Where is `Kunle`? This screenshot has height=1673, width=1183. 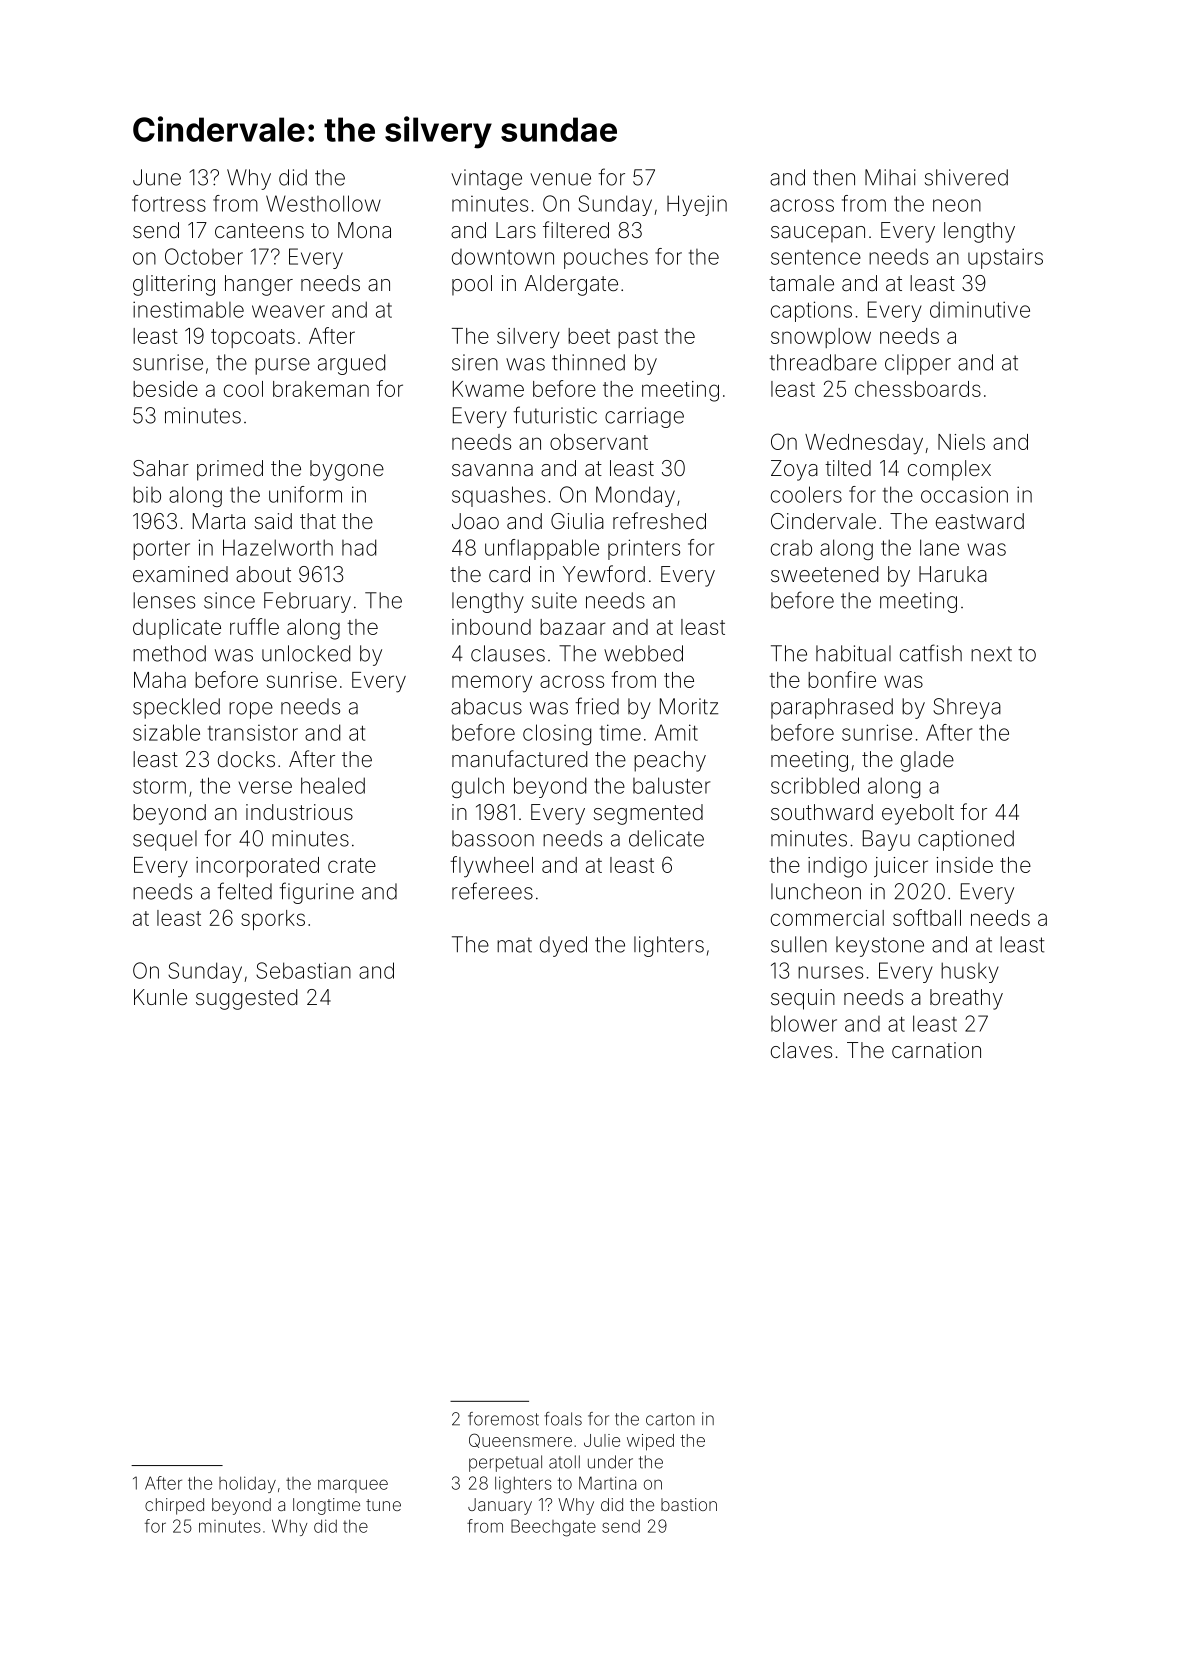 Kunle is located at coordinates (160, 997).
